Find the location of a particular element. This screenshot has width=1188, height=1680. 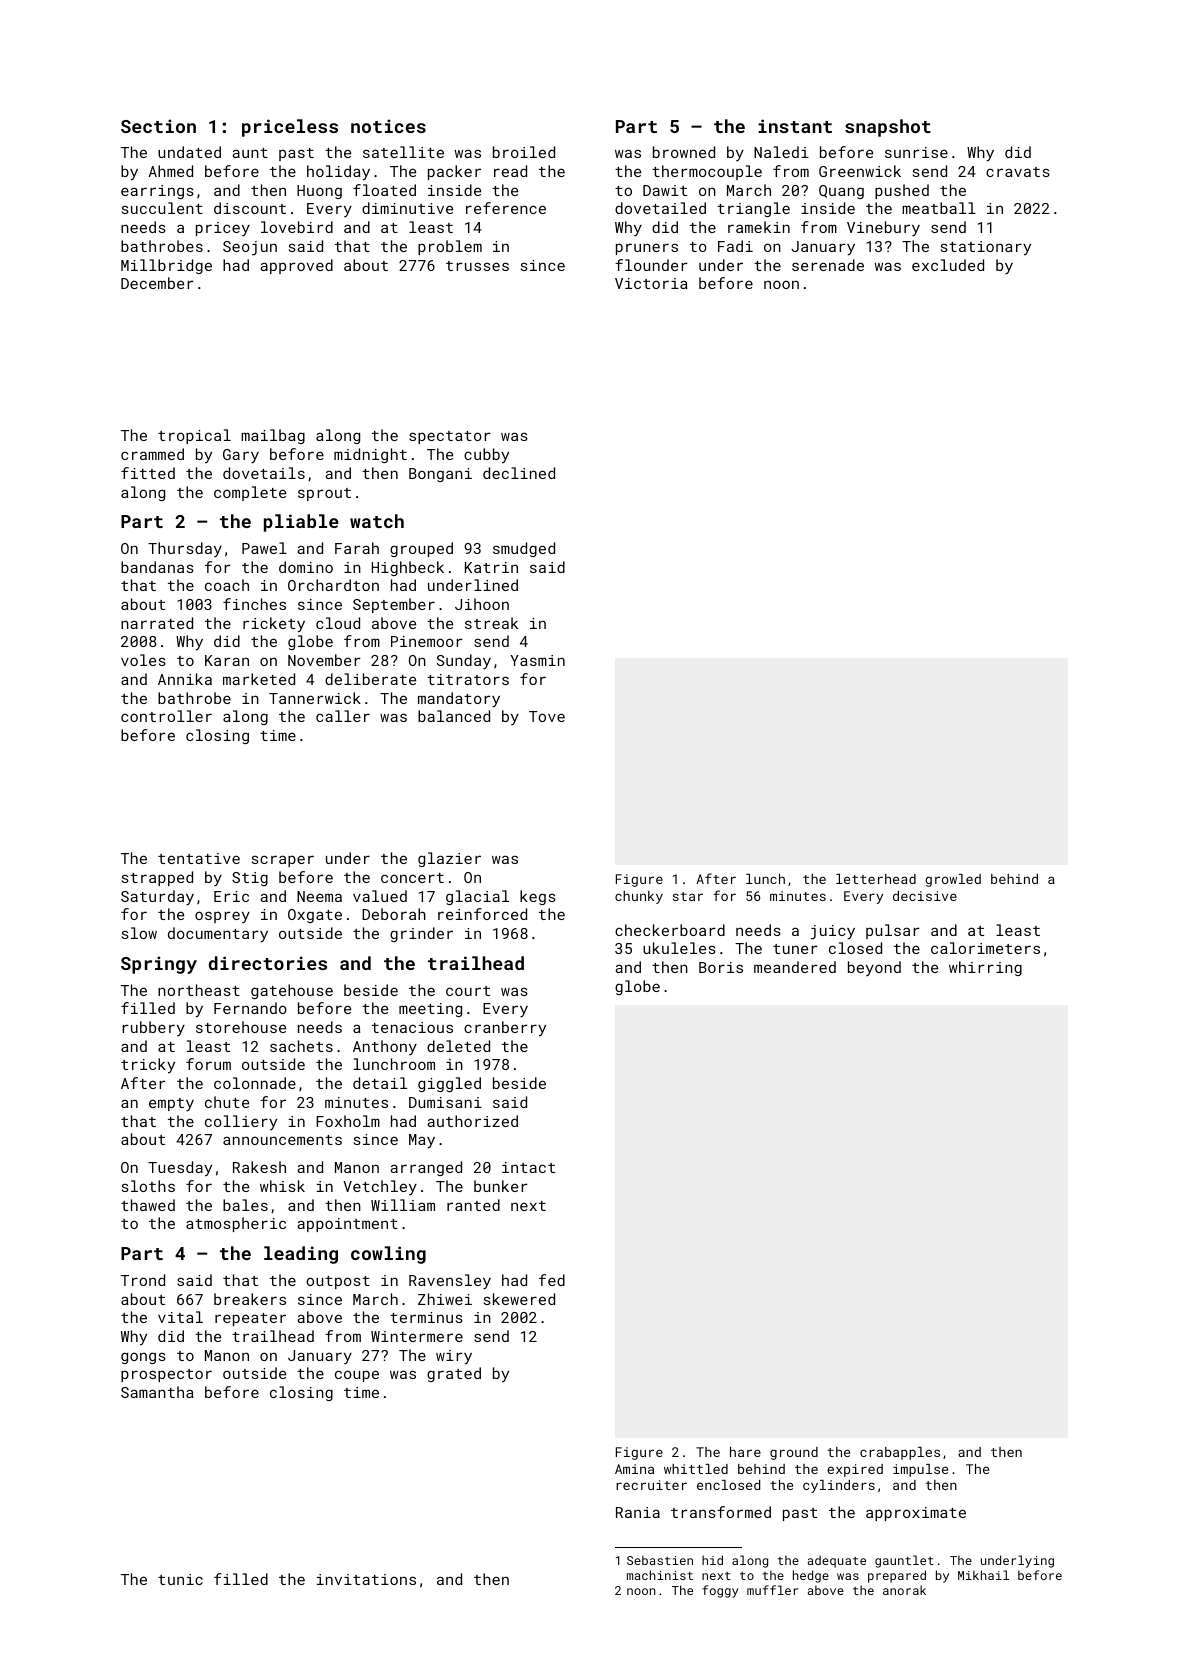

intact is located at coordinates (528, 1167).
